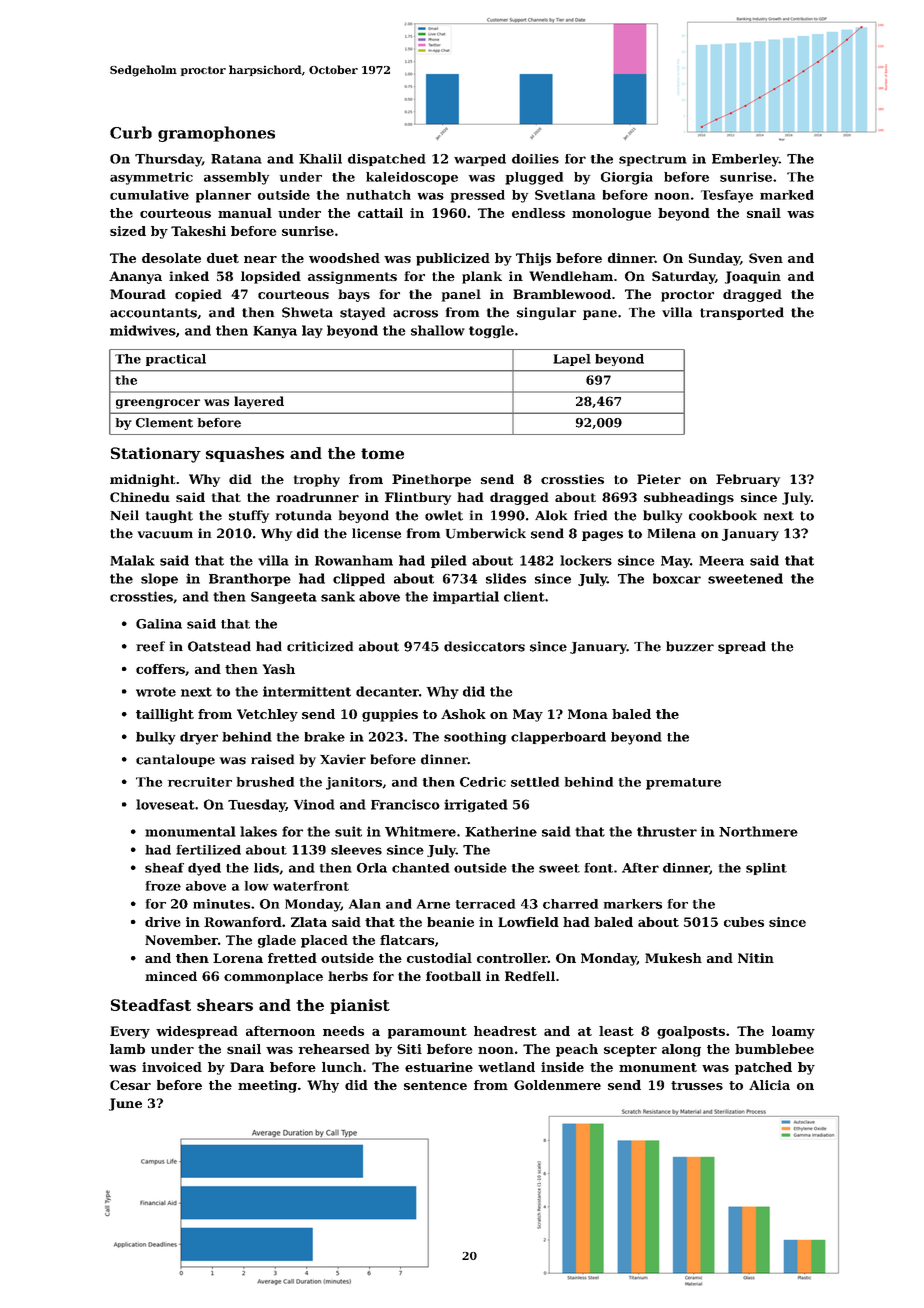 The image size is (924, 1308). Describe the element at coordinates (572, 360) in the screenshot. I see `Lapel` at that location.
